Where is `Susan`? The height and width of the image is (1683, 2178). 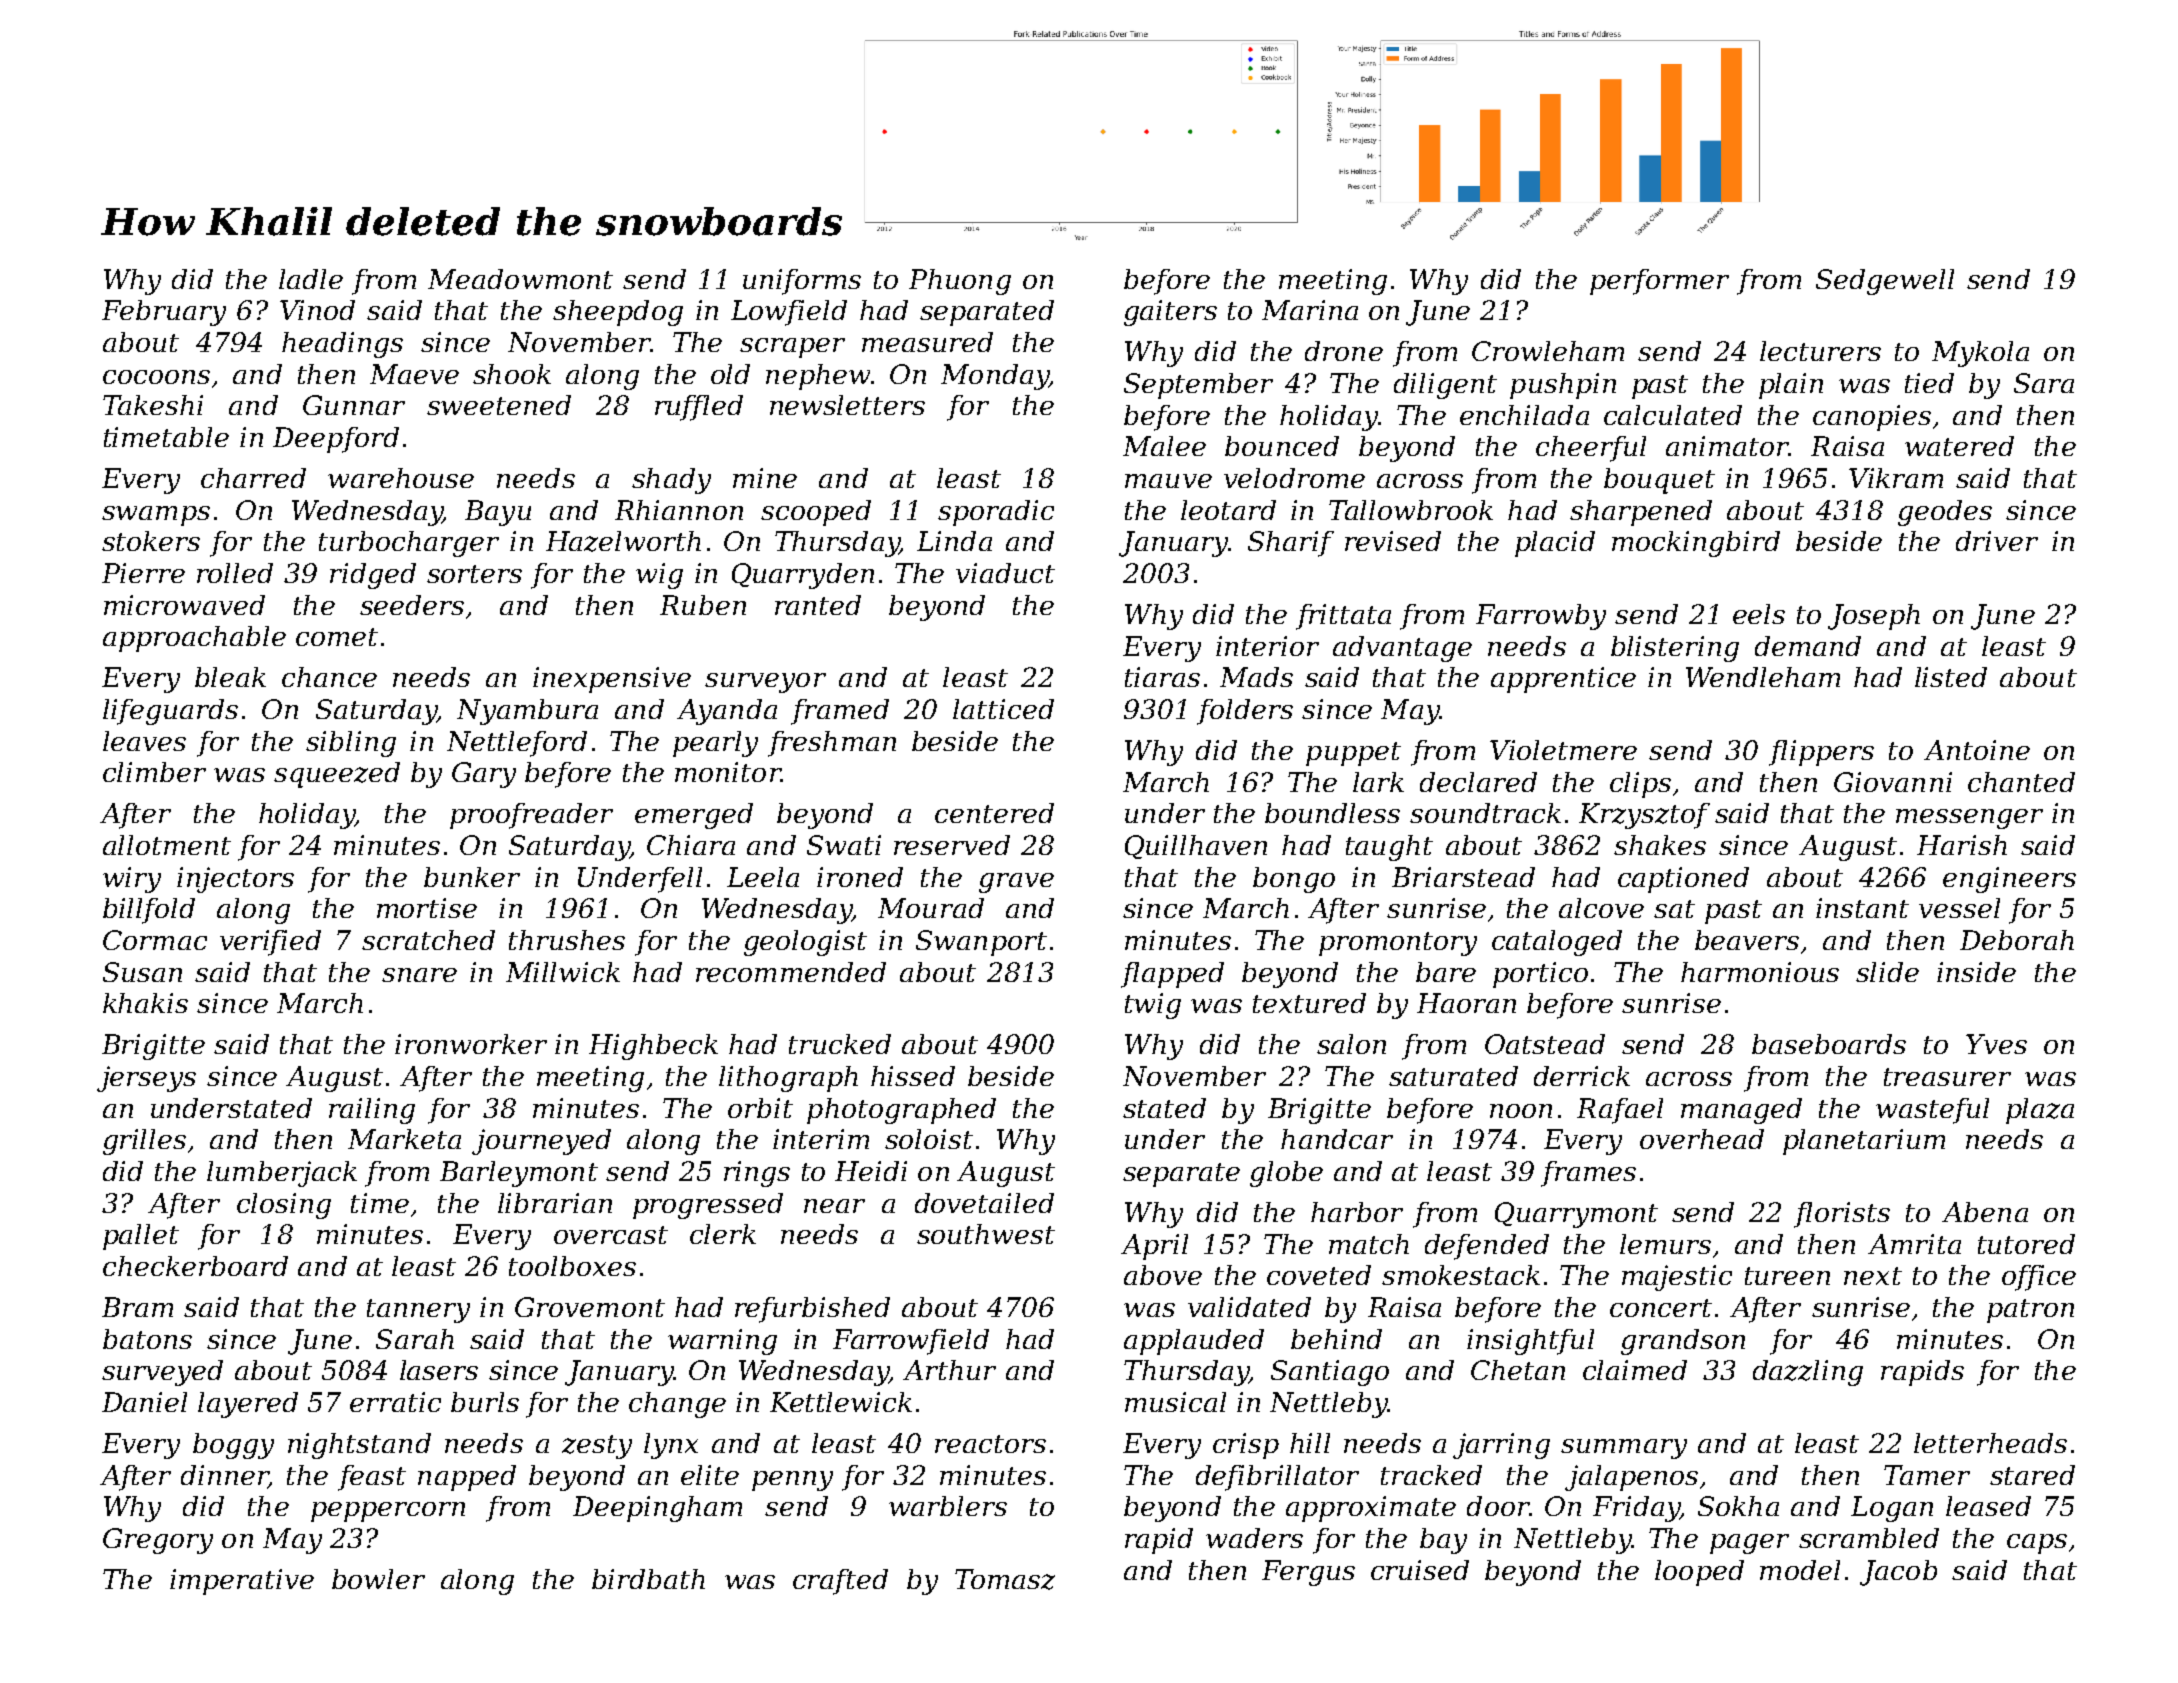 Susan is located at coordinates (142, 972).
